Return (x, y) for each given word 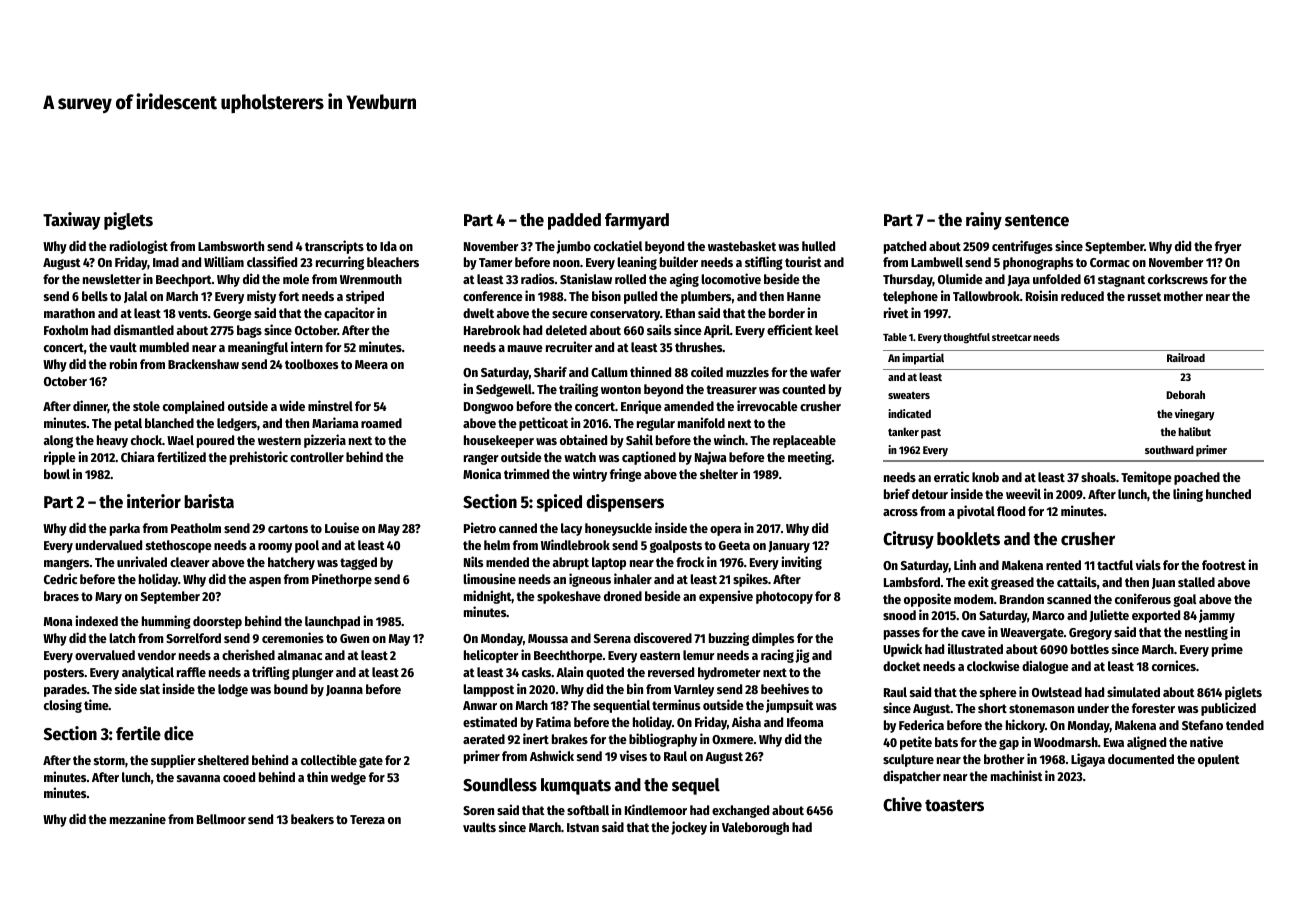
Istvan (583, 827)
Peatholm (196, 528)
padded (574, 221)
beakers (312, 819)
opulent (1219, 760)
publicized (1228, 709)
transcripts (334, 247)
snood (899, 615)
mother (1183, 296)
